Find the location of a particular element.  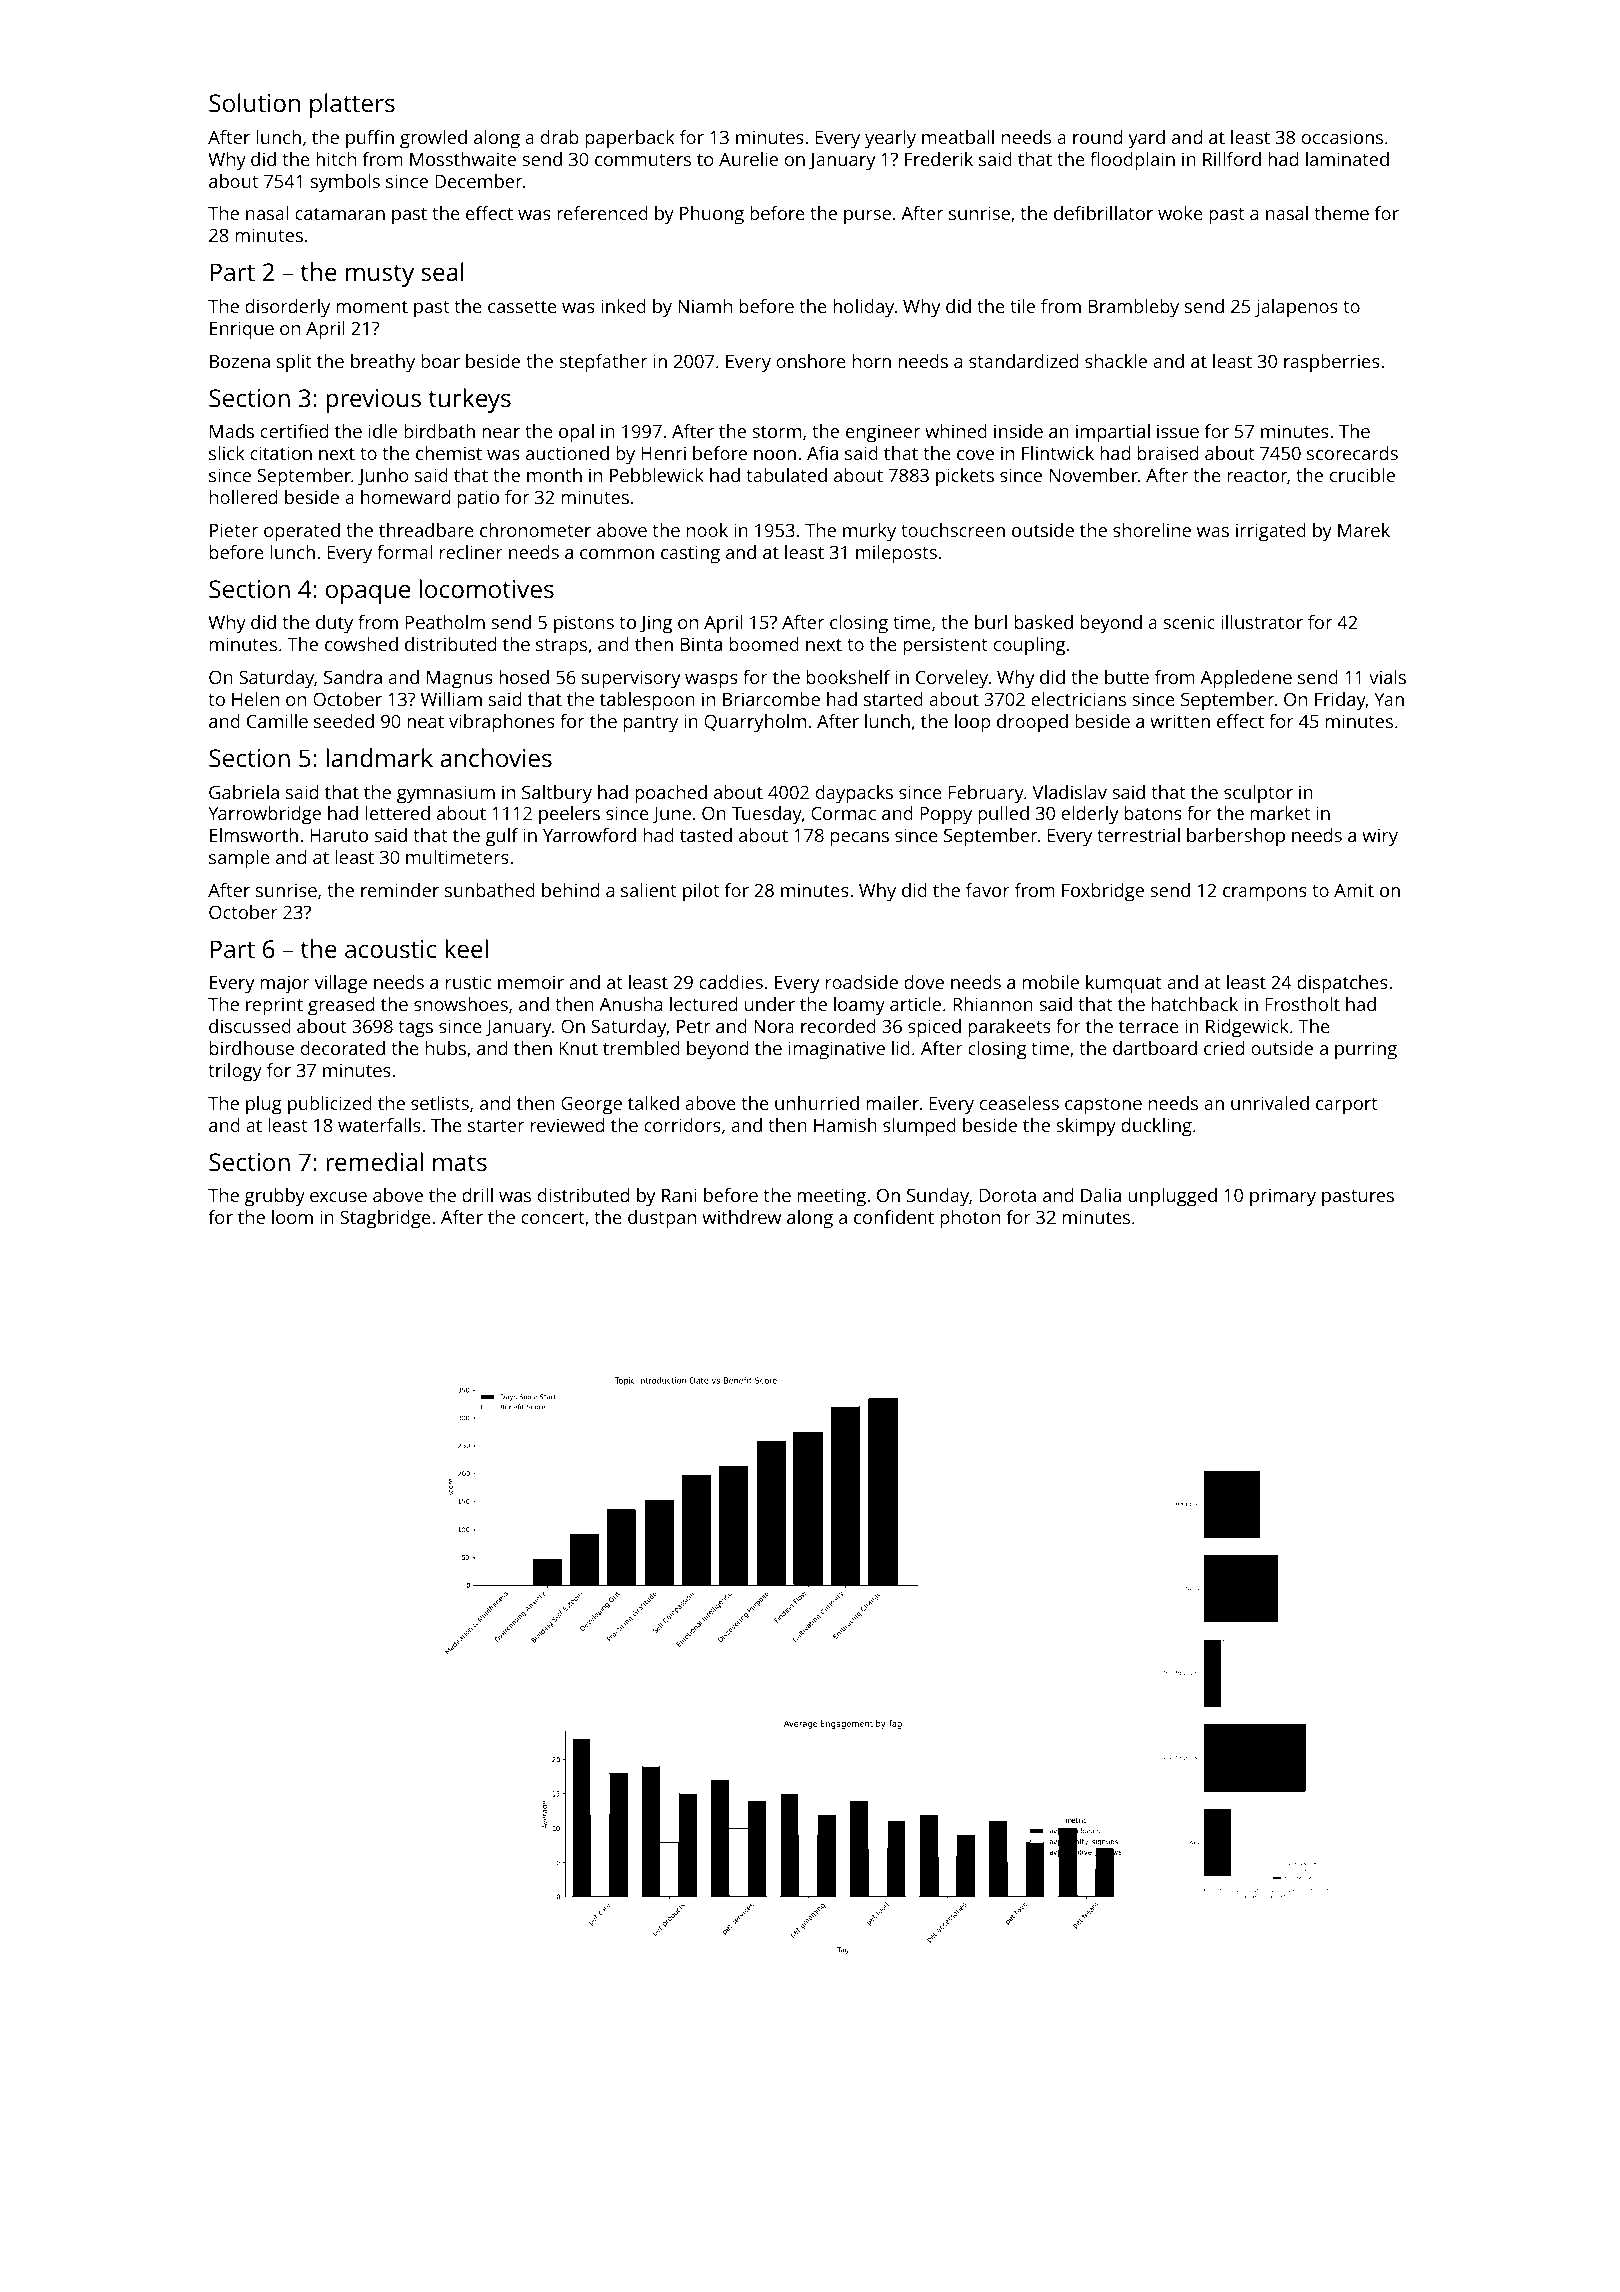

yard is located at coordinates (1146, 139).
